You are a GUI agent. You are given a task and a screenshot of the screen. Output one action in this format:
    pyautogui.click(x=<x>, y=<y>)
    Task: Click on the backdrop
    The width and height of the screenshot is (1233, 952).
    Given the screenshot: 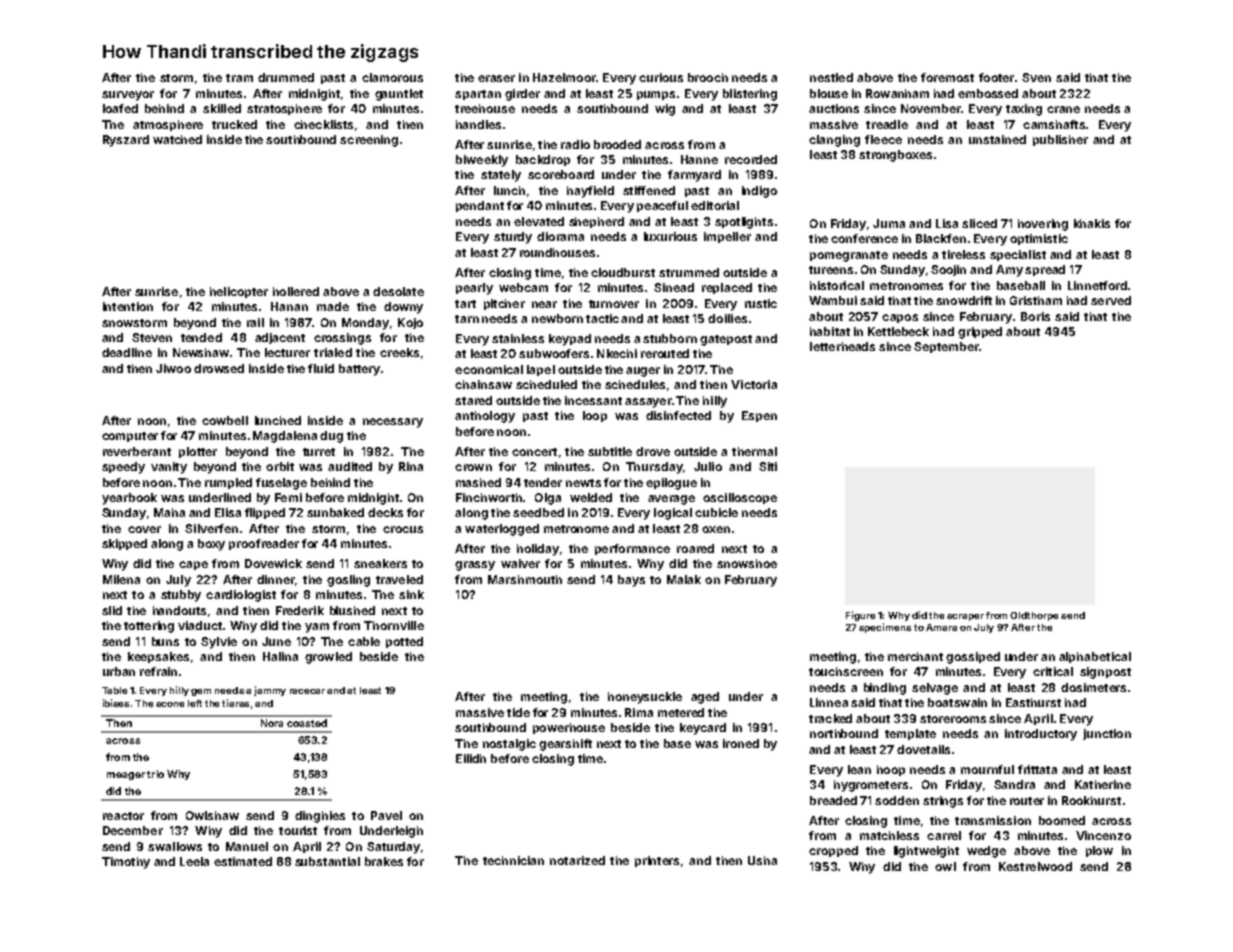 What is the action you would take?
    pyautogui.click(x=543, y=160)
